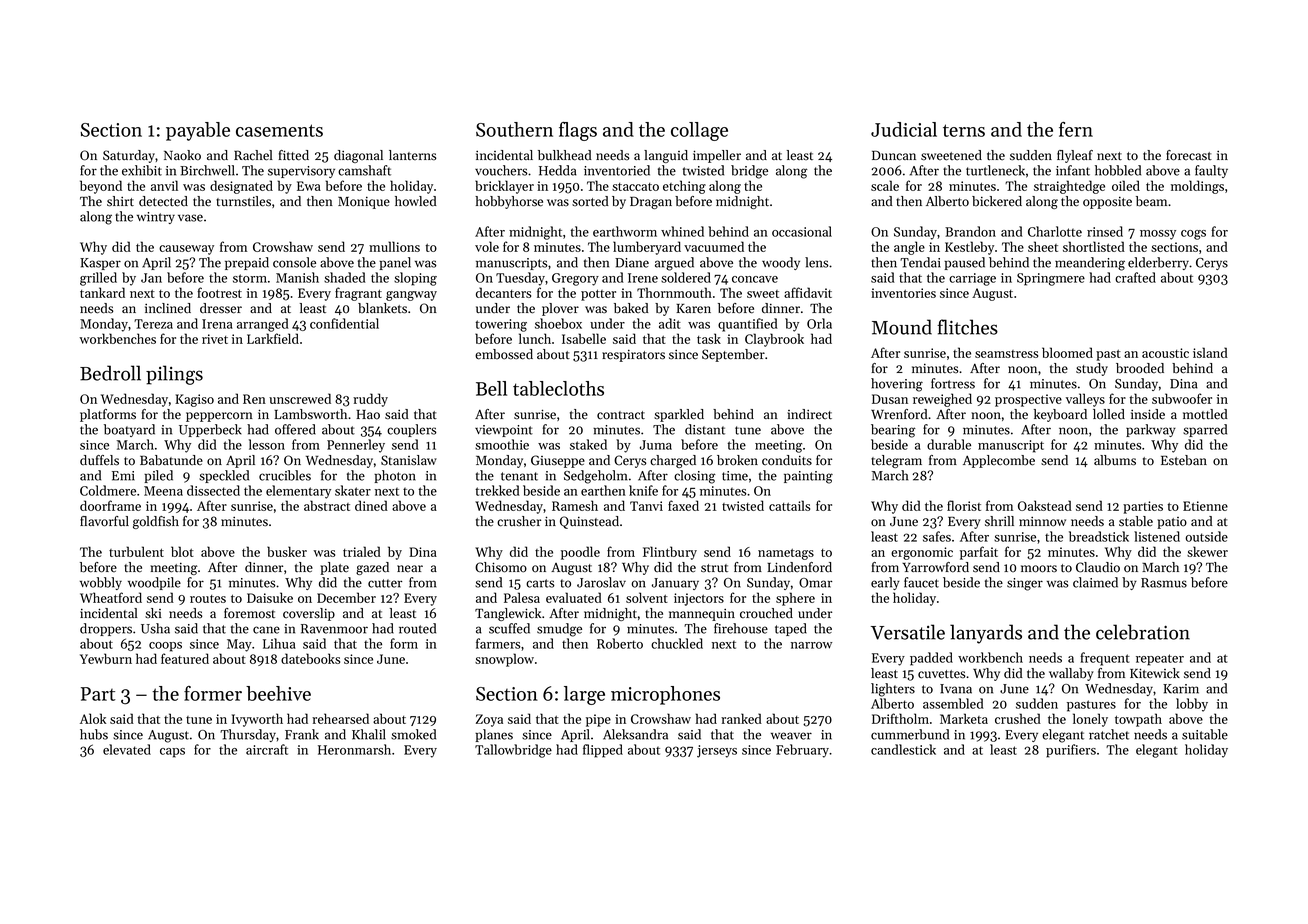 This page has height=924, width=1308. I want to click on collage, so click(699, 131).
